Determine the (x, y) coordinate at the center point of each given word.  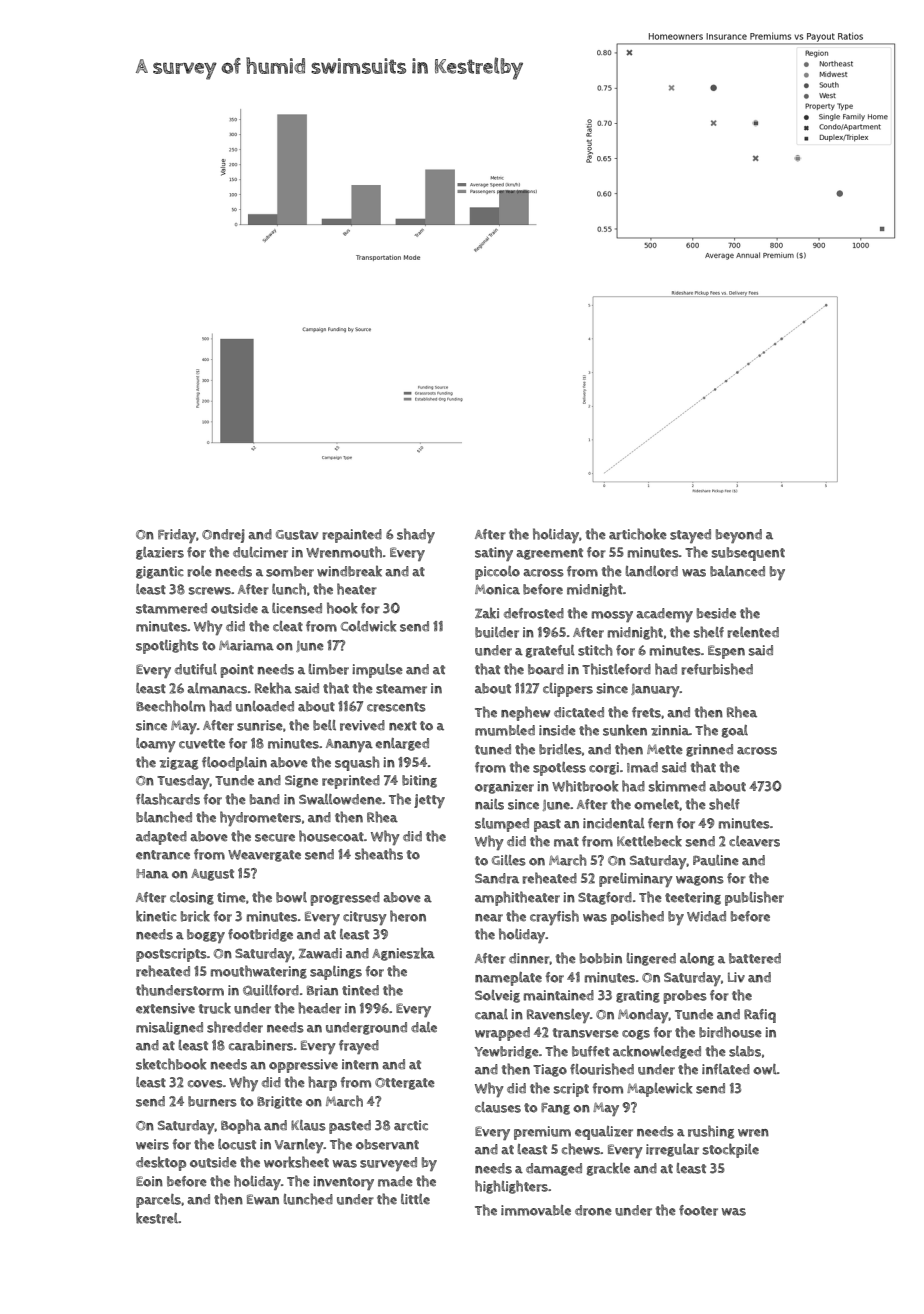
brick (195, 916)
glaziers (160, 553)
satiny (494, 554)
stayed (690, 536)
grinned (709, 750)
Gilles (509, 860)
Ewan (263, 1199)
